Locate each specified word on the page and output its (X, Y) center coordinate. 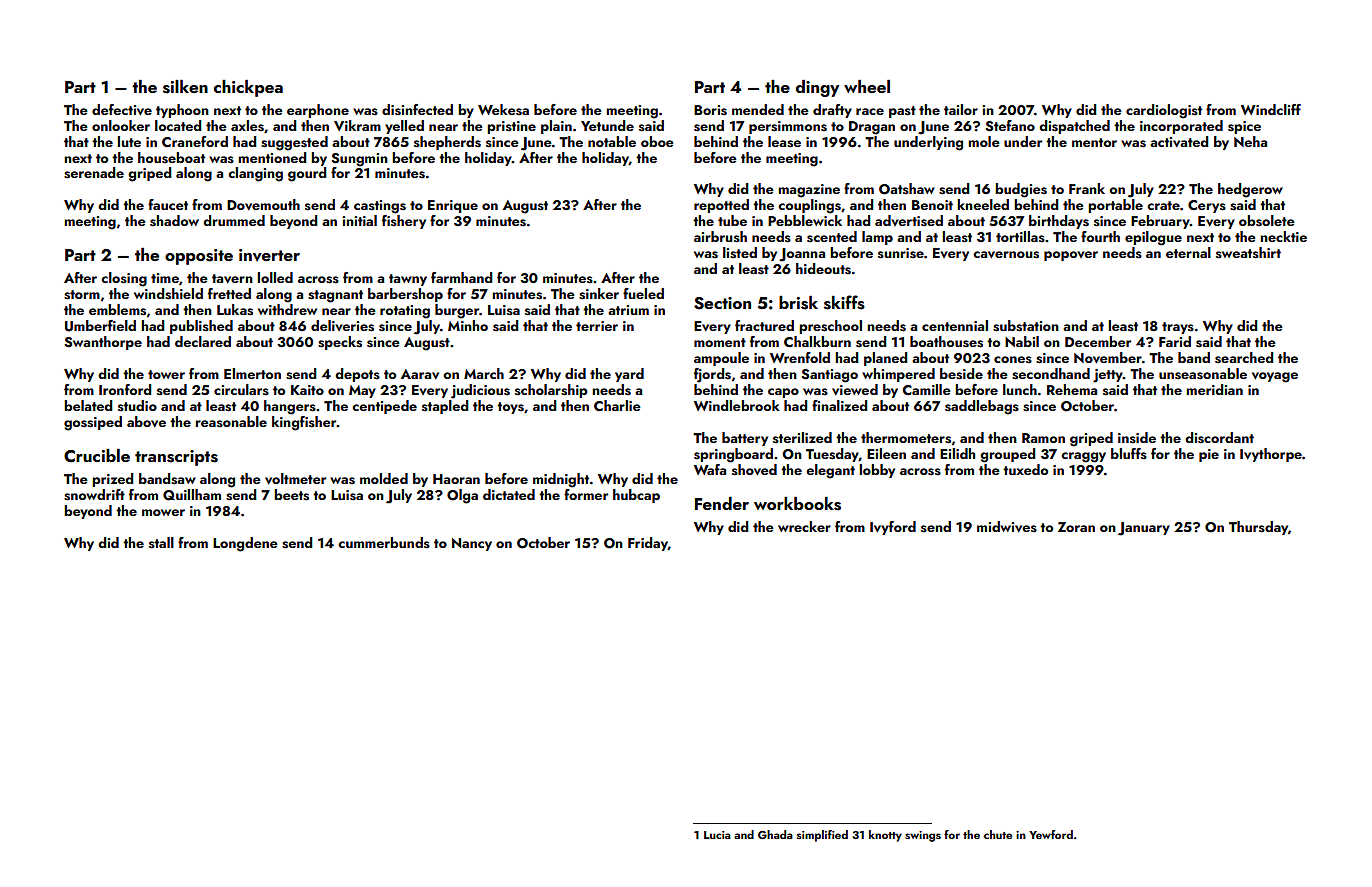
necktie (1283, 236)
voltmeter (295, 479)
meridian (1214, 389)
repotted (721, 206)
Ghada (775, 835)
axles (247, 126)
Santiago (829, 376)
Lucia (717, 835)
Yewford (1051, 834)
